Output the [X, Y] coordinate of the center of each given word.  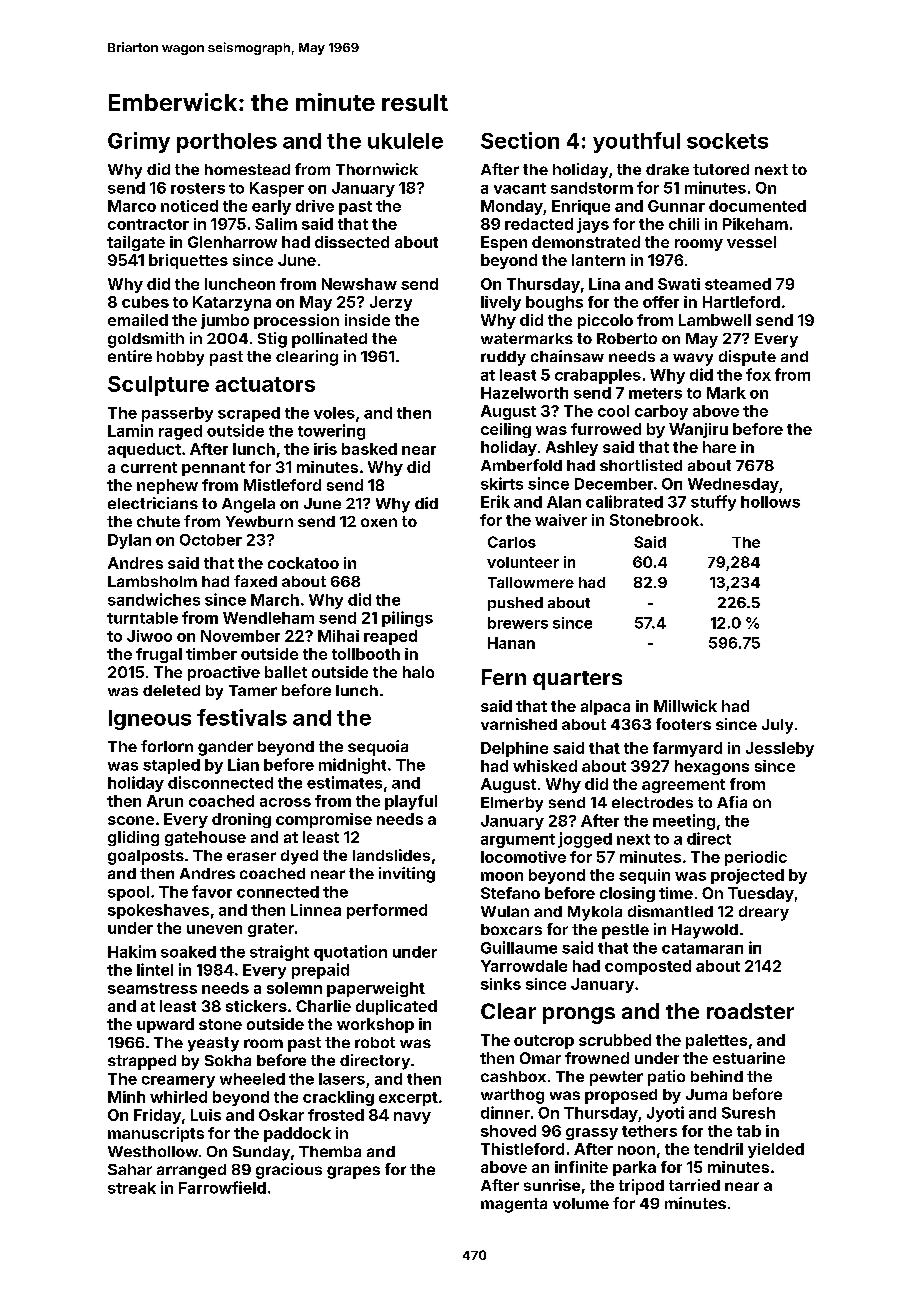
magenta [514, 1205]
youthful [636, 142]
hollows [770, 502]
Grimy [139, 142]
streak [132, 1188]
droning [241, 820]
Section [520, 140]
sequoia [378, 748]
